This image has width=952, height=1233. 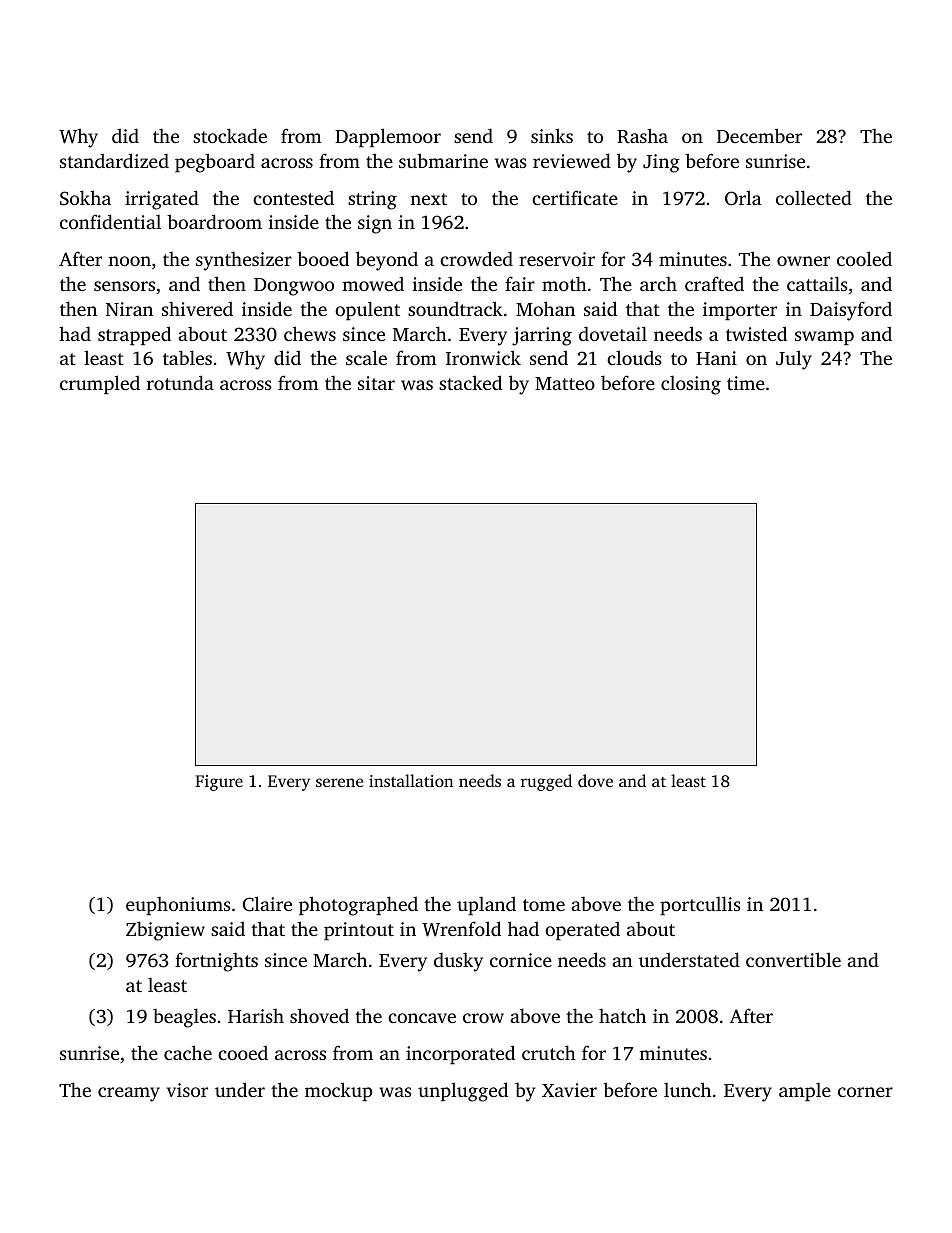 I want to click on lunch, so click(x=687, y=1089).
